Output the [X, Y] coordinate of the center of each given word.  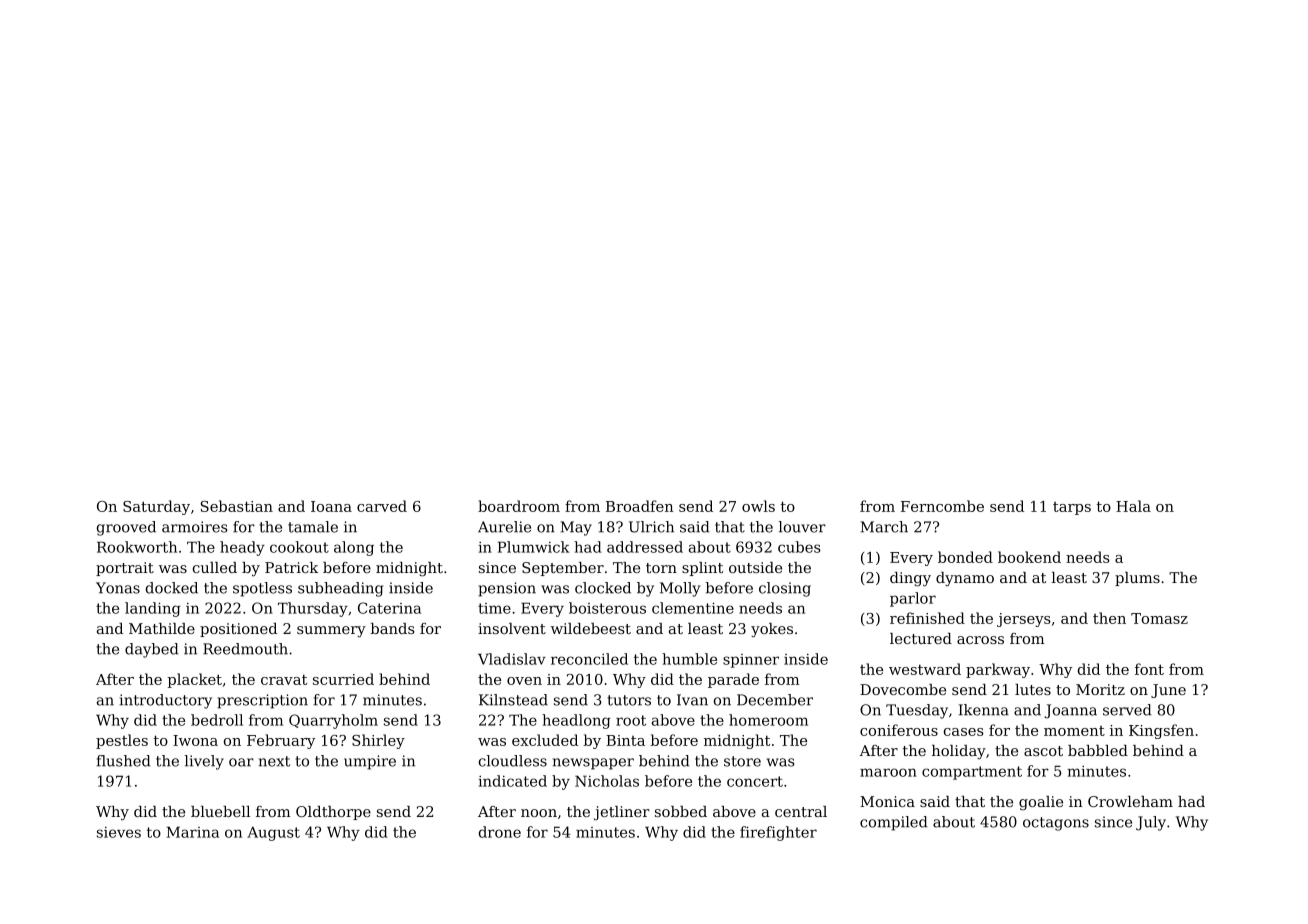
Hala [1133, 506]
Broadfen [640, 506]
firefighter [778, 833]
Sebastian [237, 506]
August [273, 834]
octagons [1056, 824]
